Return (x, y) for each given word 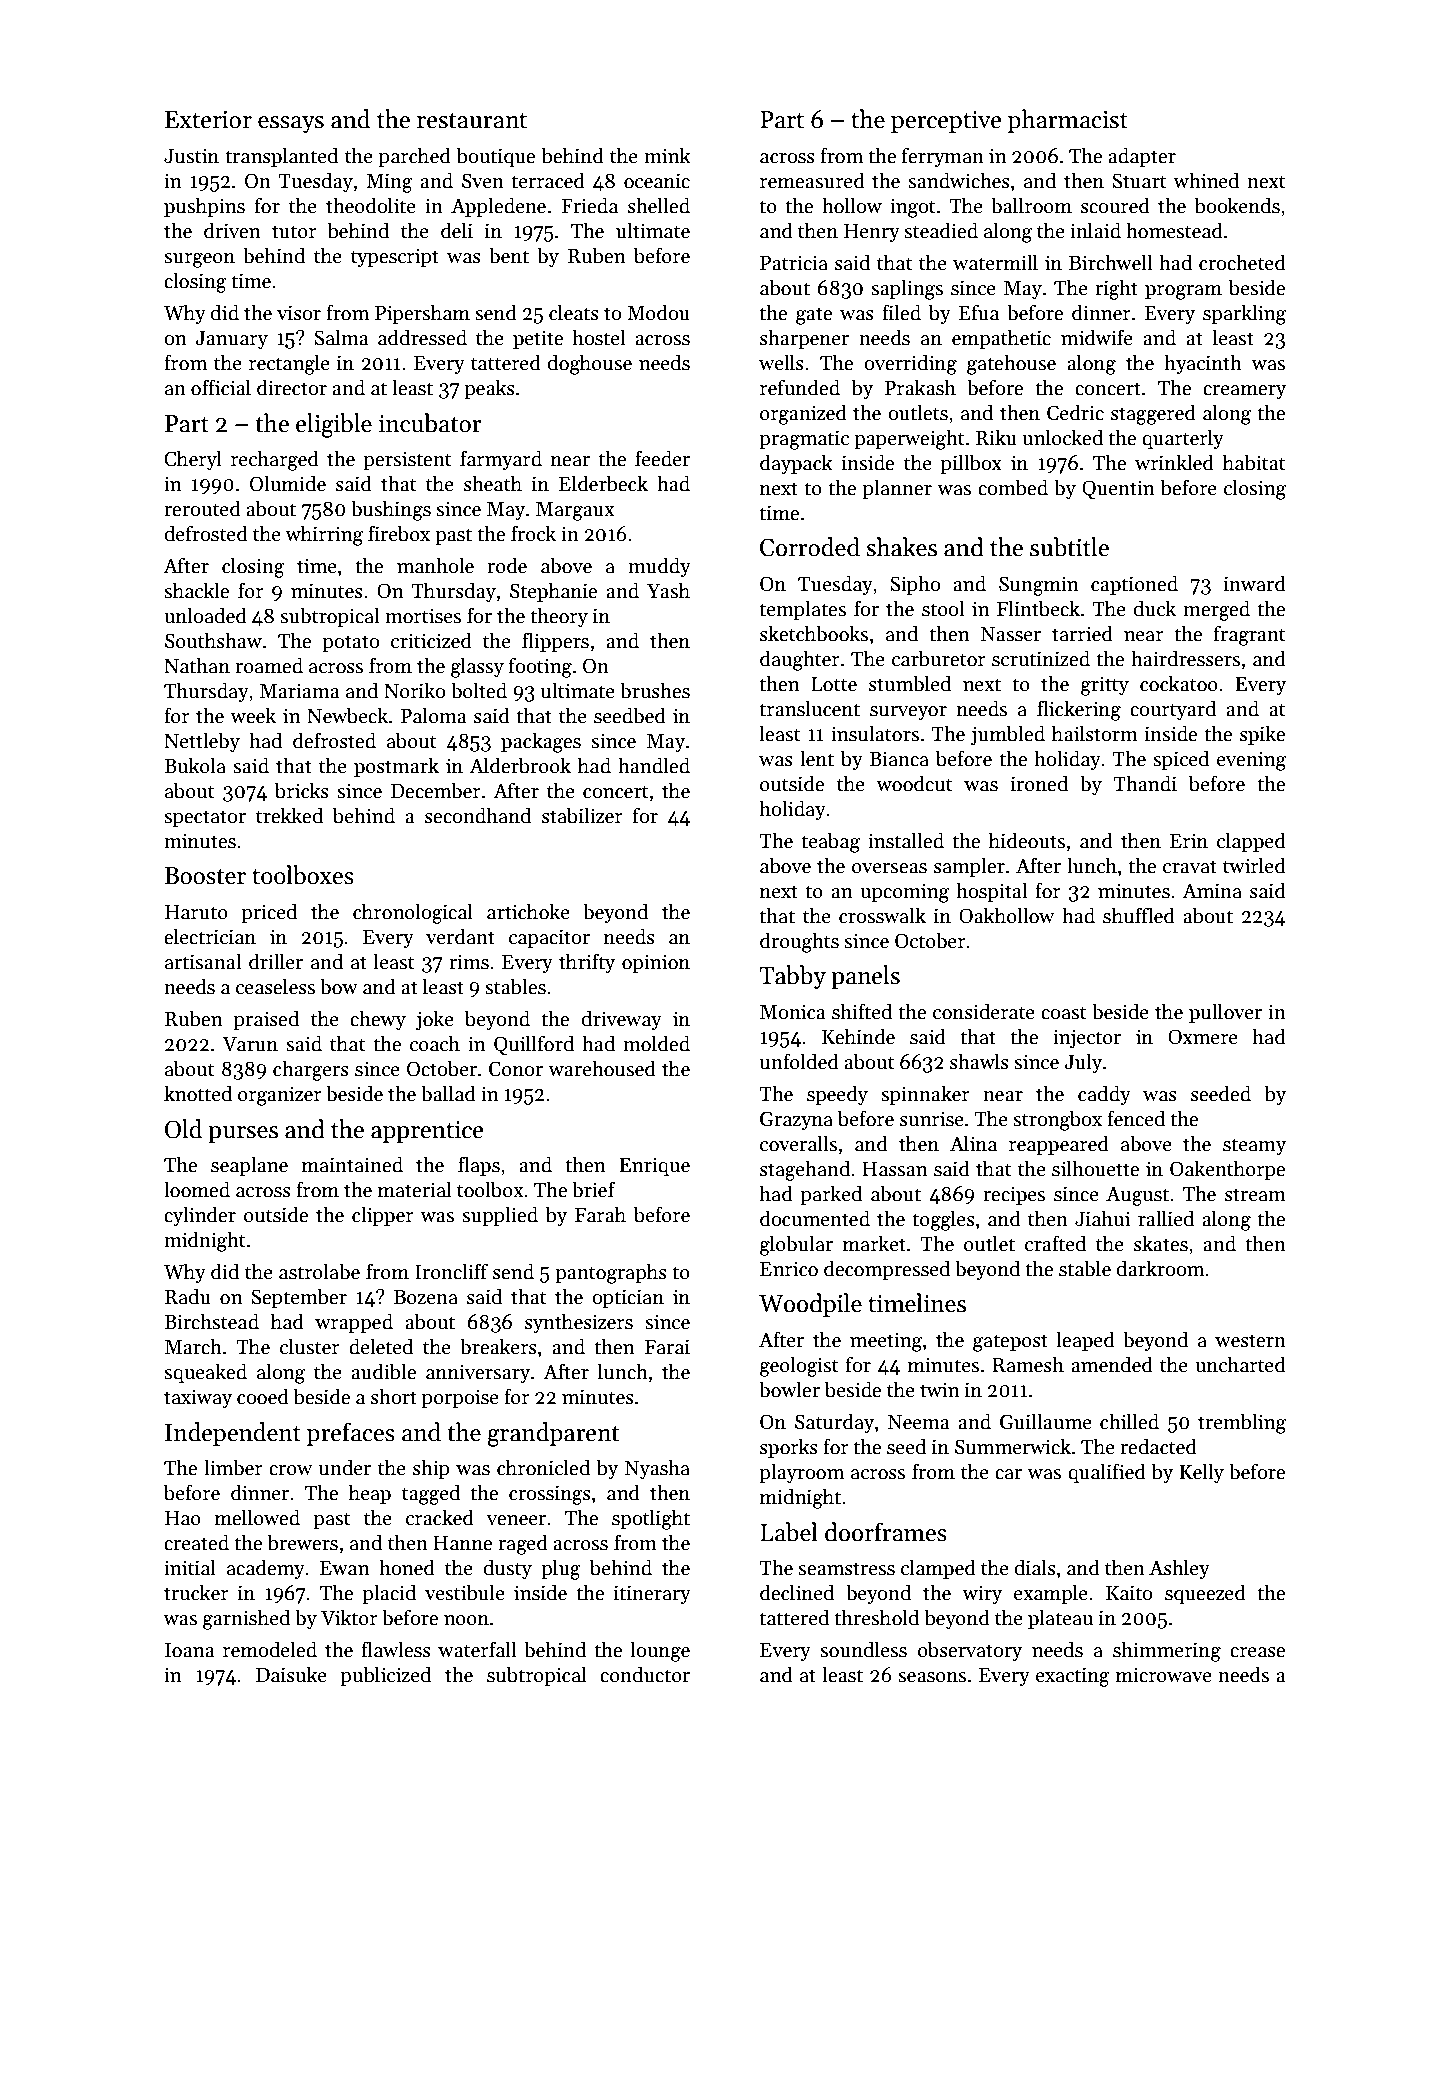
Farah (600, 1214)
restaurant (472, 121)
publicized (385, 1676)
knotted (198, 1093)
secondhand (478, 815)
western (1250, 1341)
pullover (1225, 1013)
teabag (830, 842)
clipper (383, 1216)
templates (802, 610)
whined (1206, 180)
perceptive (946, 122)
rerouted (202, 508)
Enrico (789, 1269)
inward (1255, 583)
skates (1161, 1243)
